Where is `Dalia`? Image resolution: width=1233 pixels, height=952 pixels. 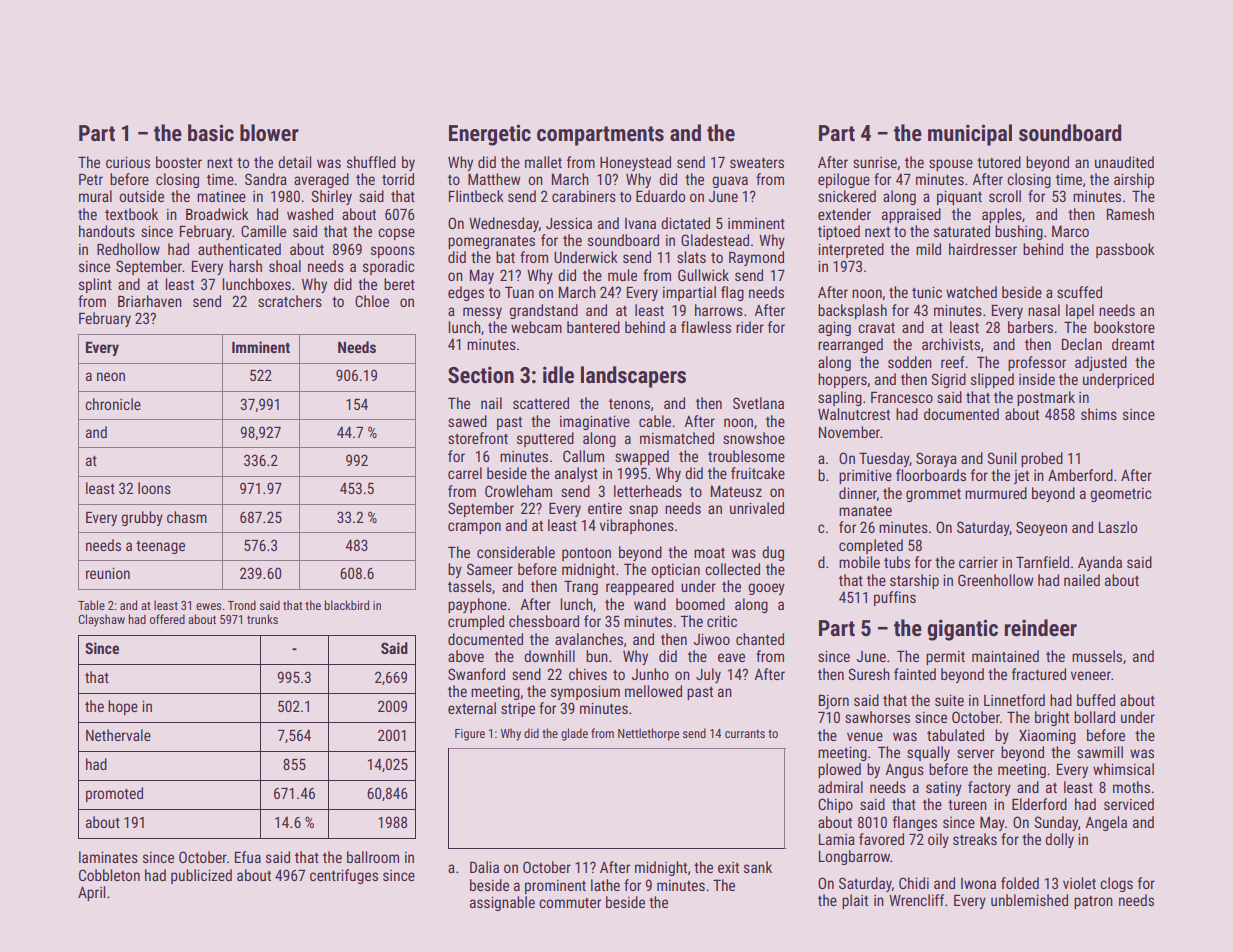 Dalia is located at coordinates (484, 867).
